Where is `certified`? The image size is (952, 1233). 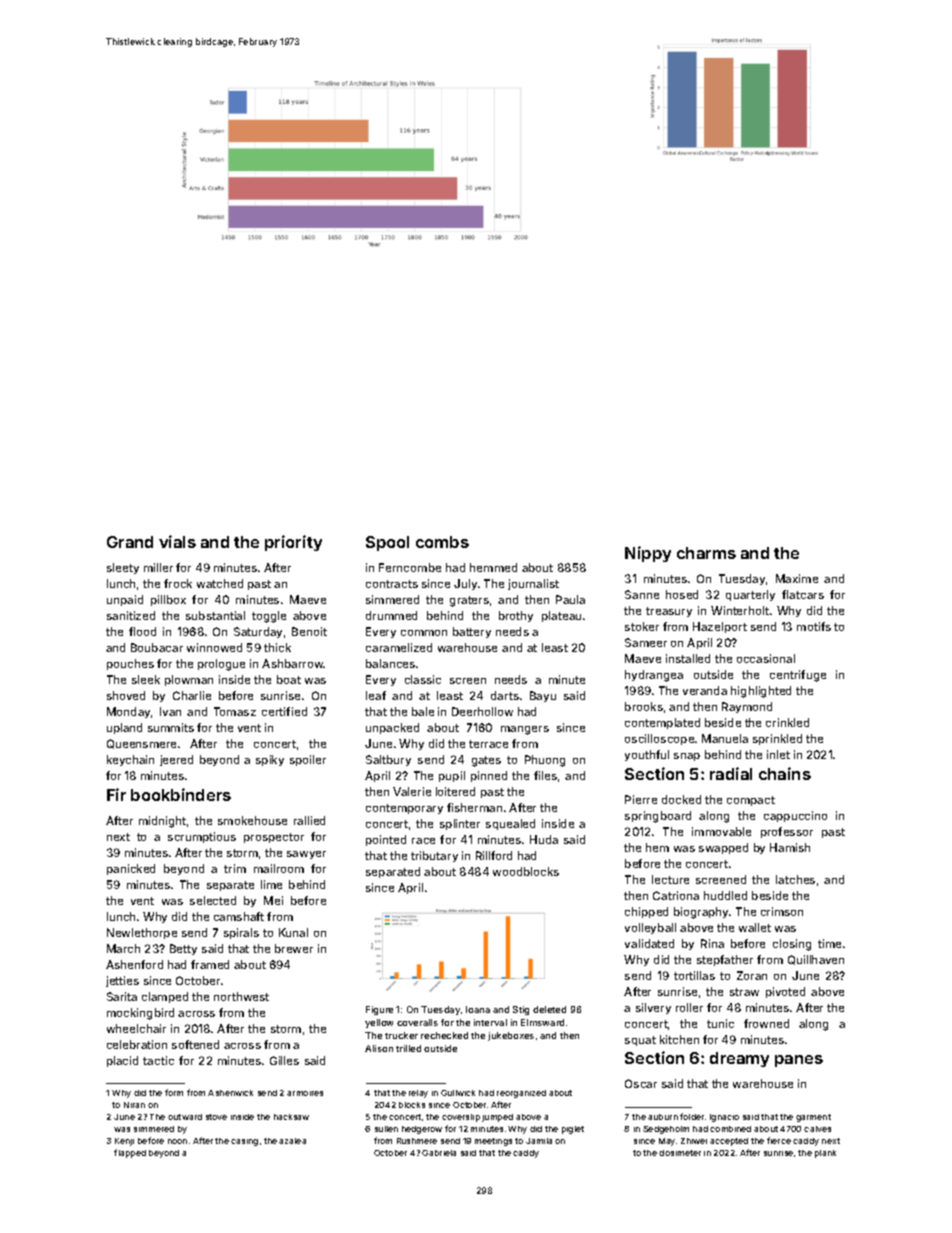 certified is located at coordinates (284, 711).
